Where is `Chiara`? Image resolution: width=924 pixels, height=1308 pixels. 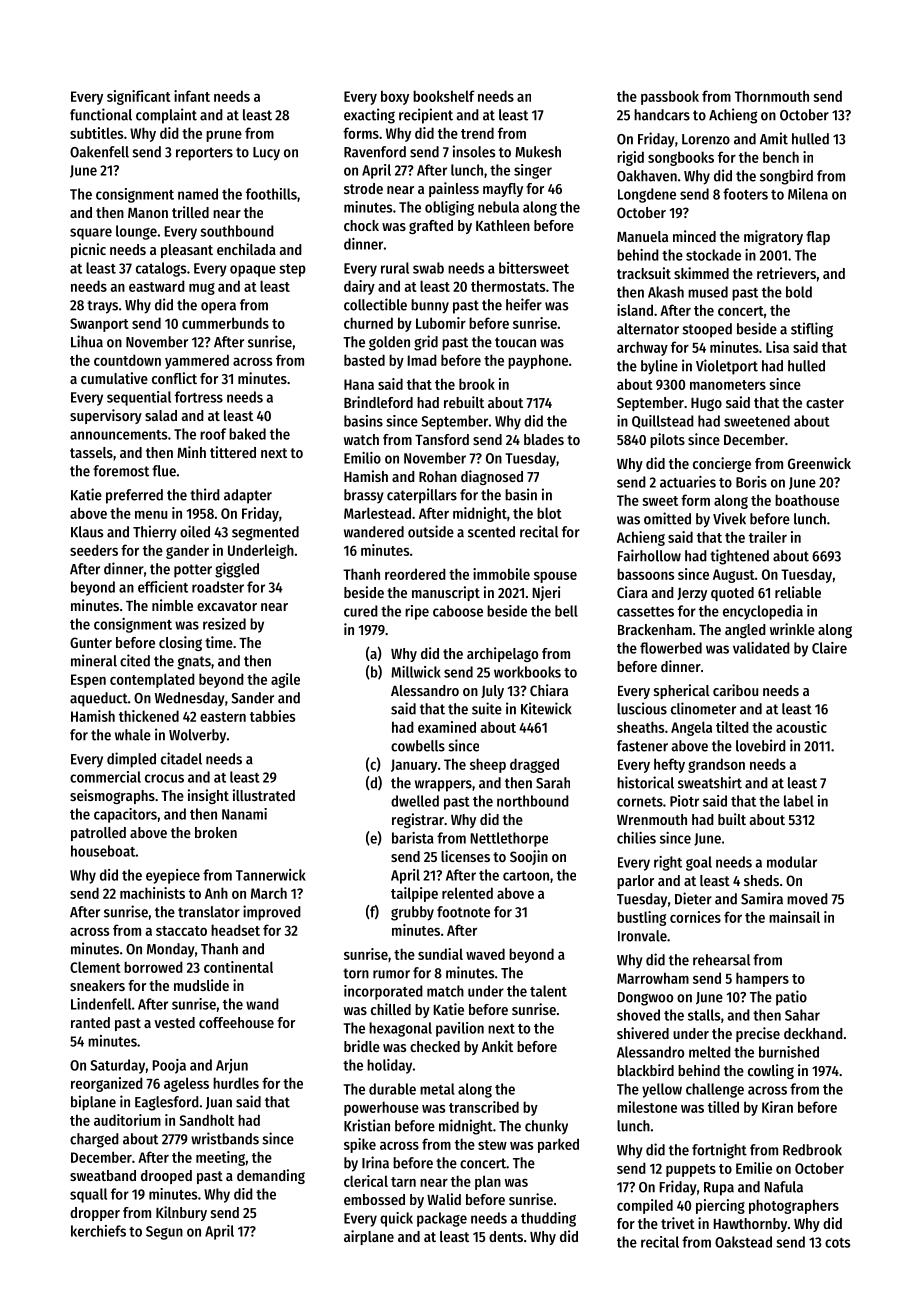
Chiara is located at coordinates (549, 690).
